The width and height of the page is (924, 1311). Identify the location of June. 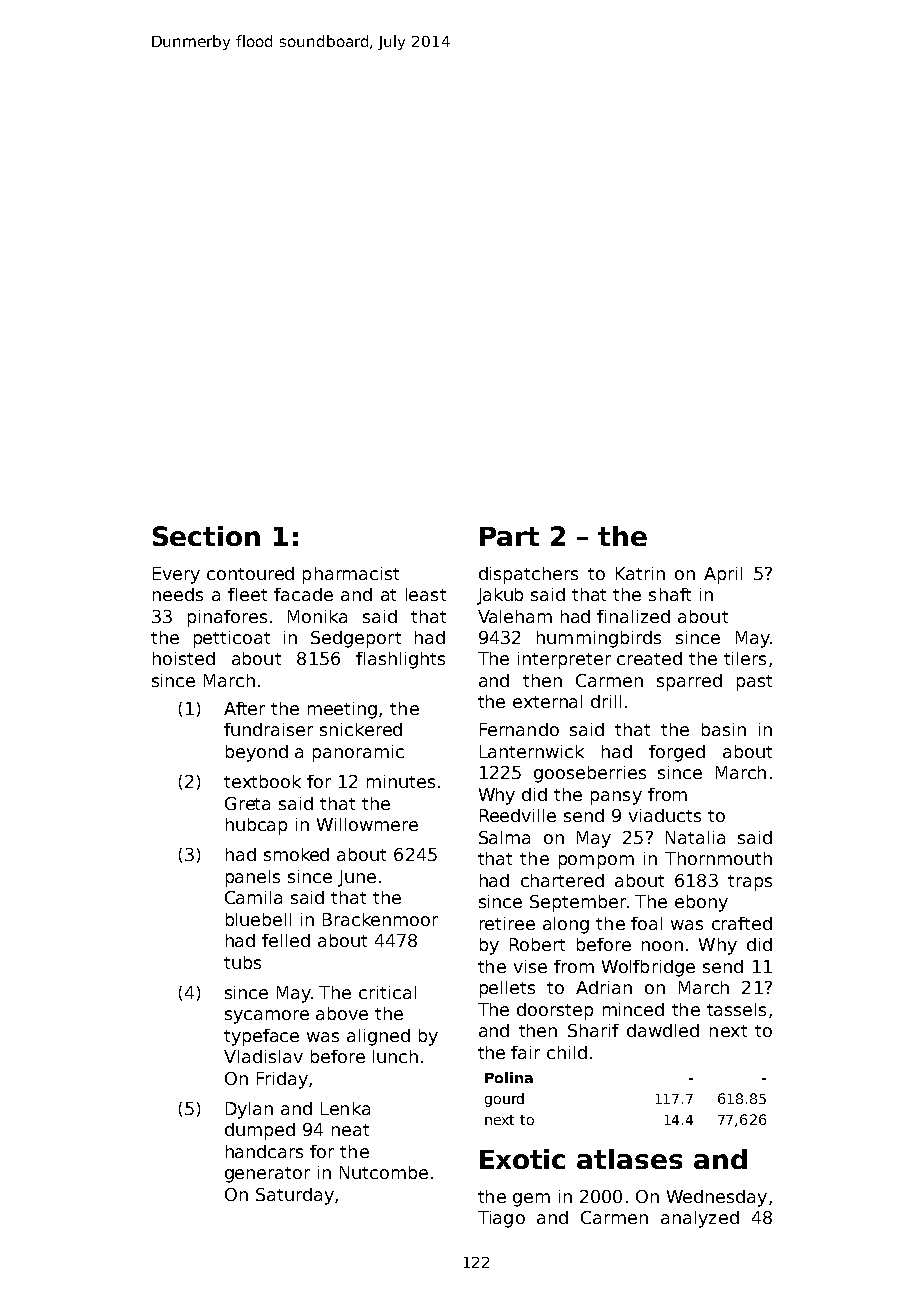
(357, 878).
